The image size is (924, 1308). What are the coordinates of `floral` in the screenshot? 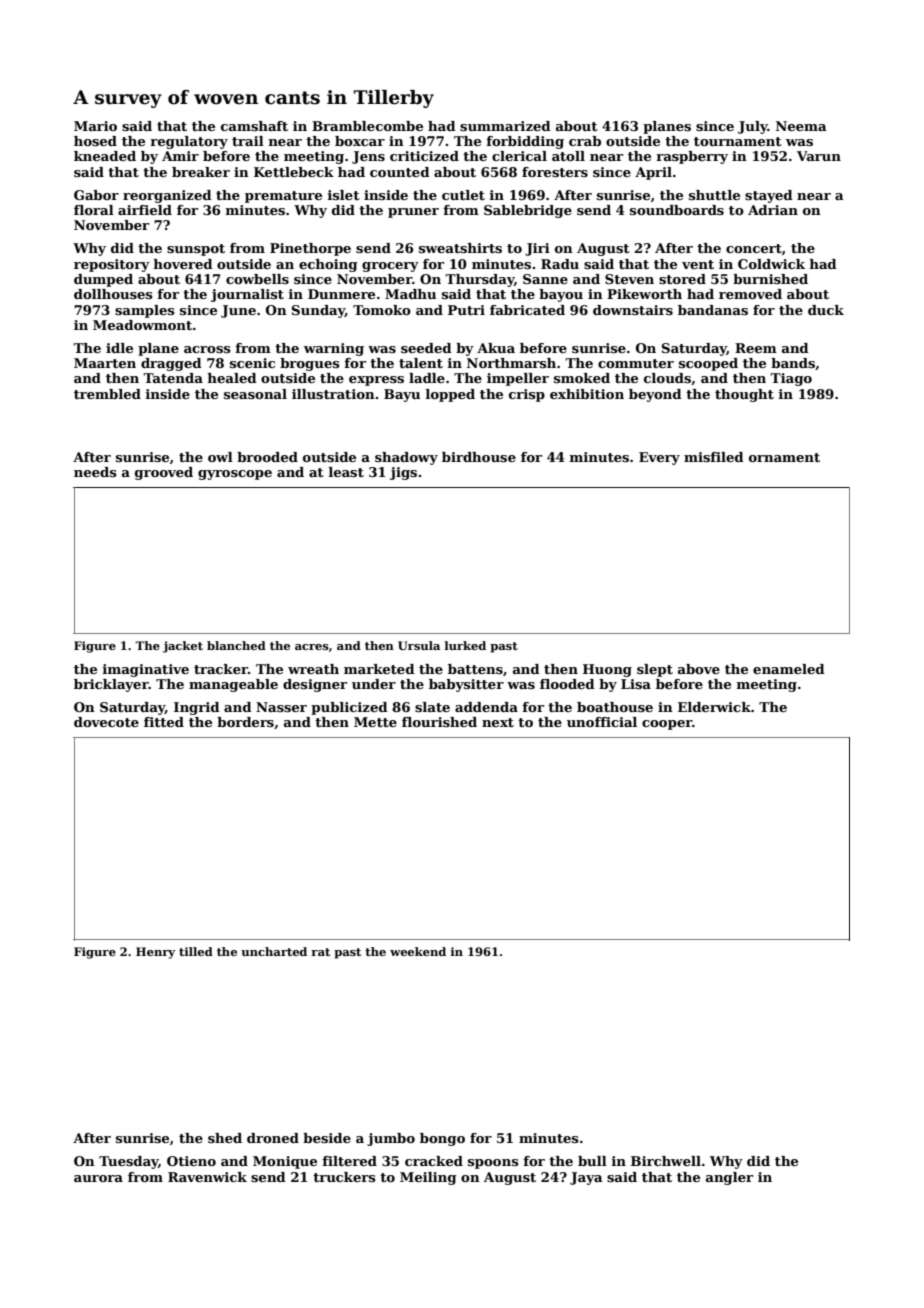 It's located at (94, 210).
